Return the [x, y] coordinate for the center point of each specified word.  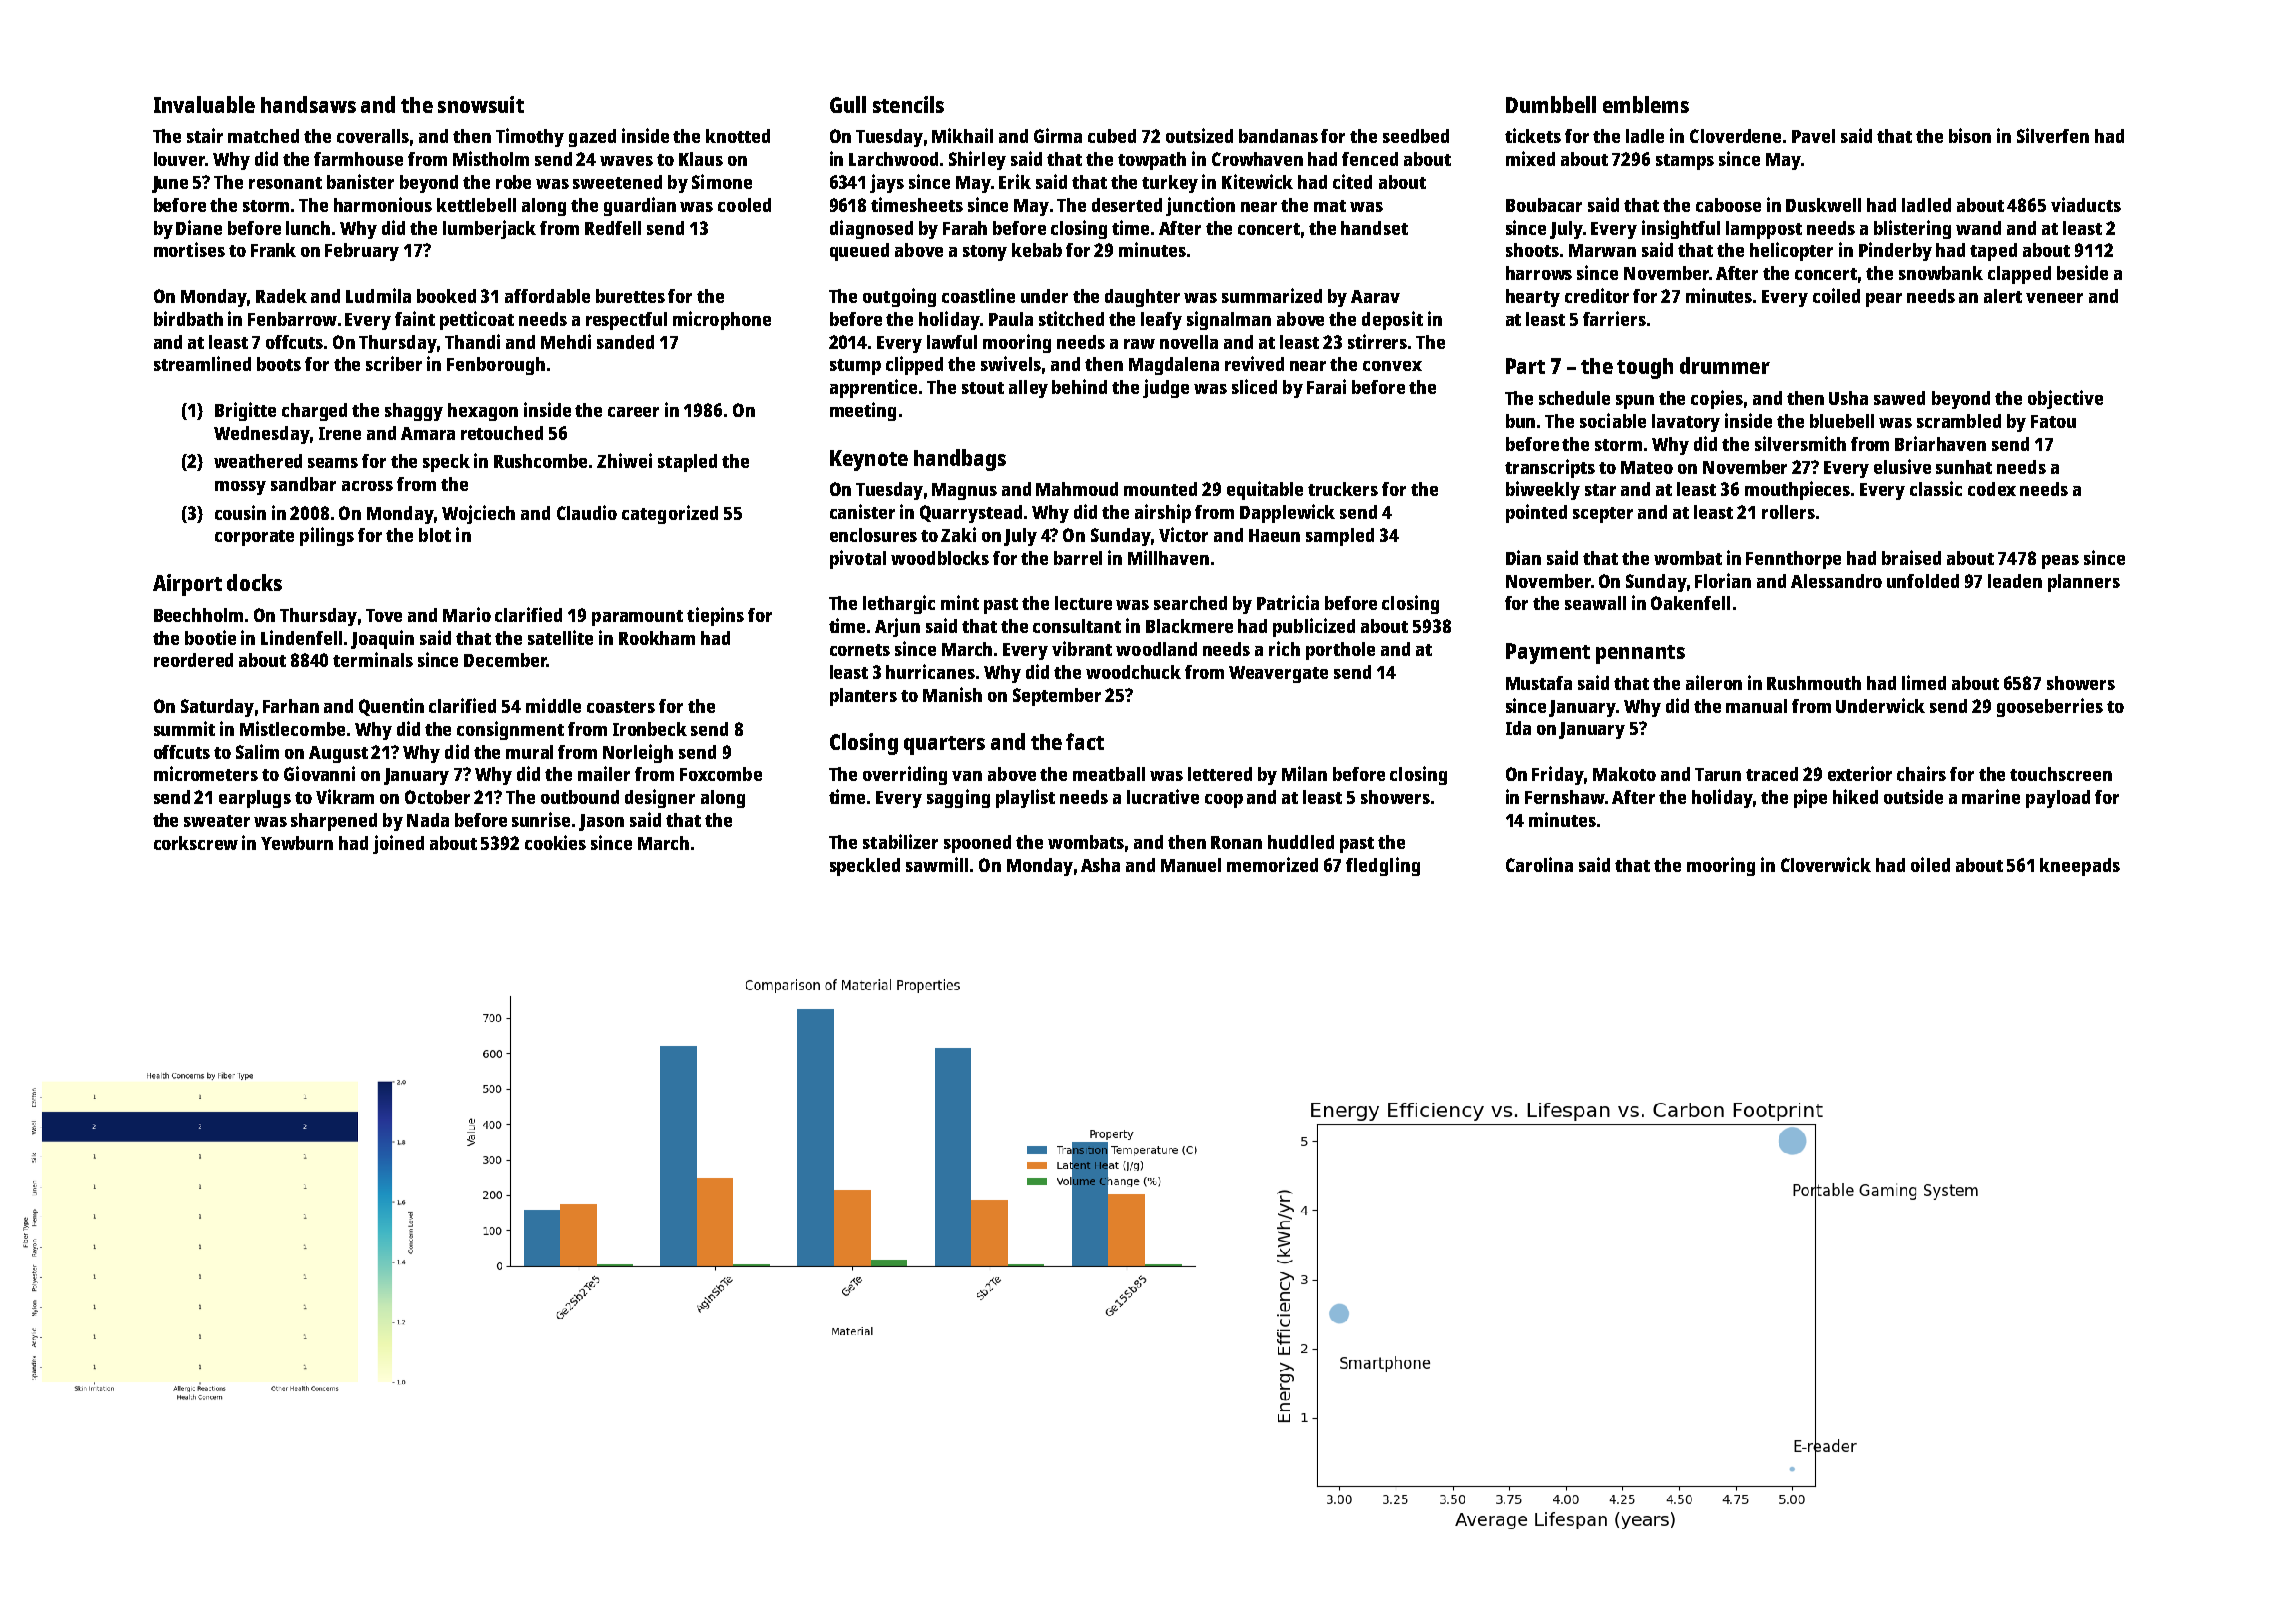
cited [1352, 181]
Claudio [587, 512]
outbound [580, 797]
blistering [1912, 229]
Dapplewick [1287, 513]
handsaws [308, 104]
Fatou [2053, 421]
